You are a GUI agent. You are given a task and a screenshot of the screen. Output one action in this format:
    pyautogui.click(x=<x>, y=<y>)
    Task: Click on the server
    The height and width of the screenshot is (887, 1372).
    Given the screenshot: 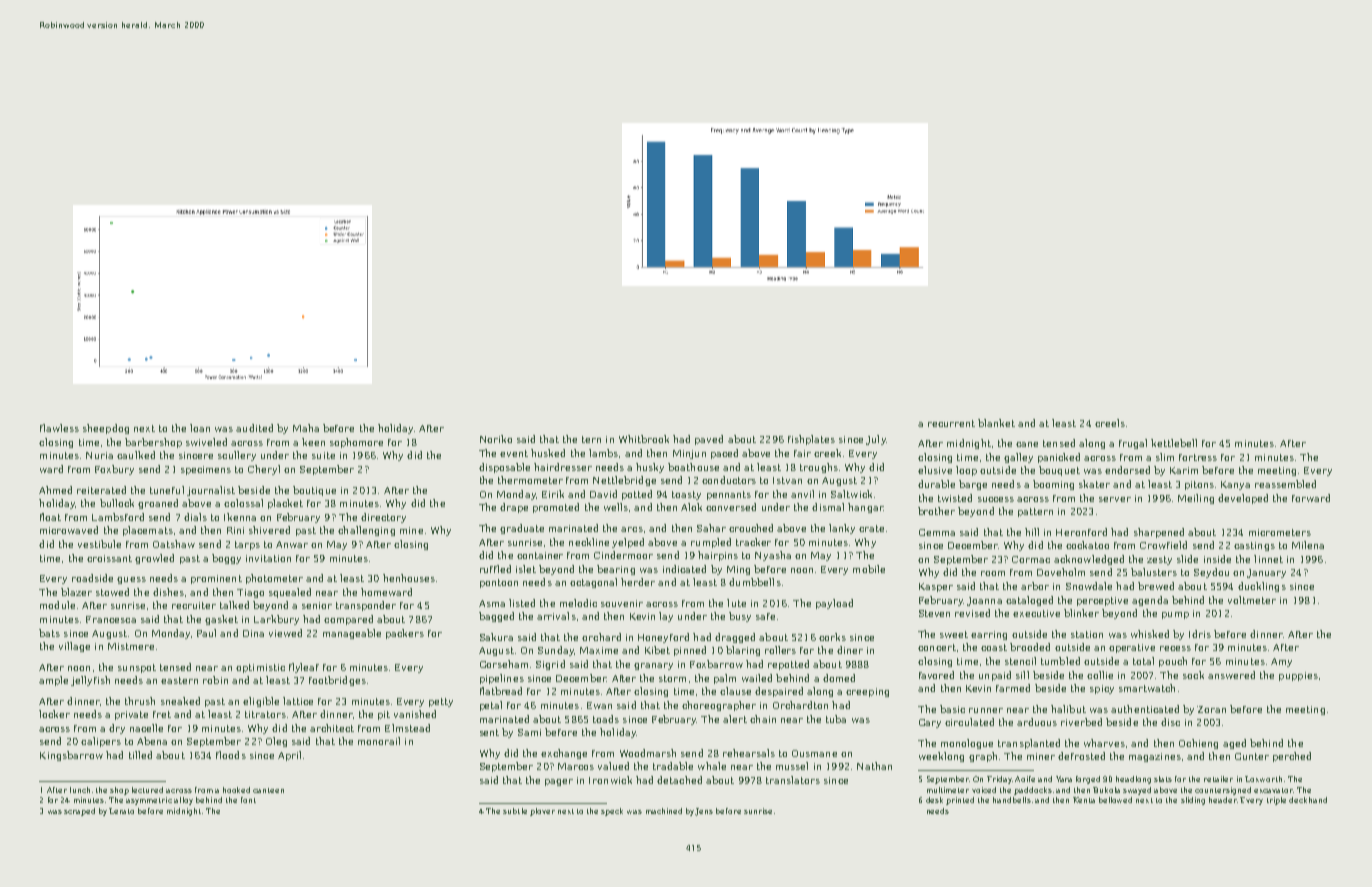 What is the action you would take?
    pyautogui.click(x=1115, y=499)
